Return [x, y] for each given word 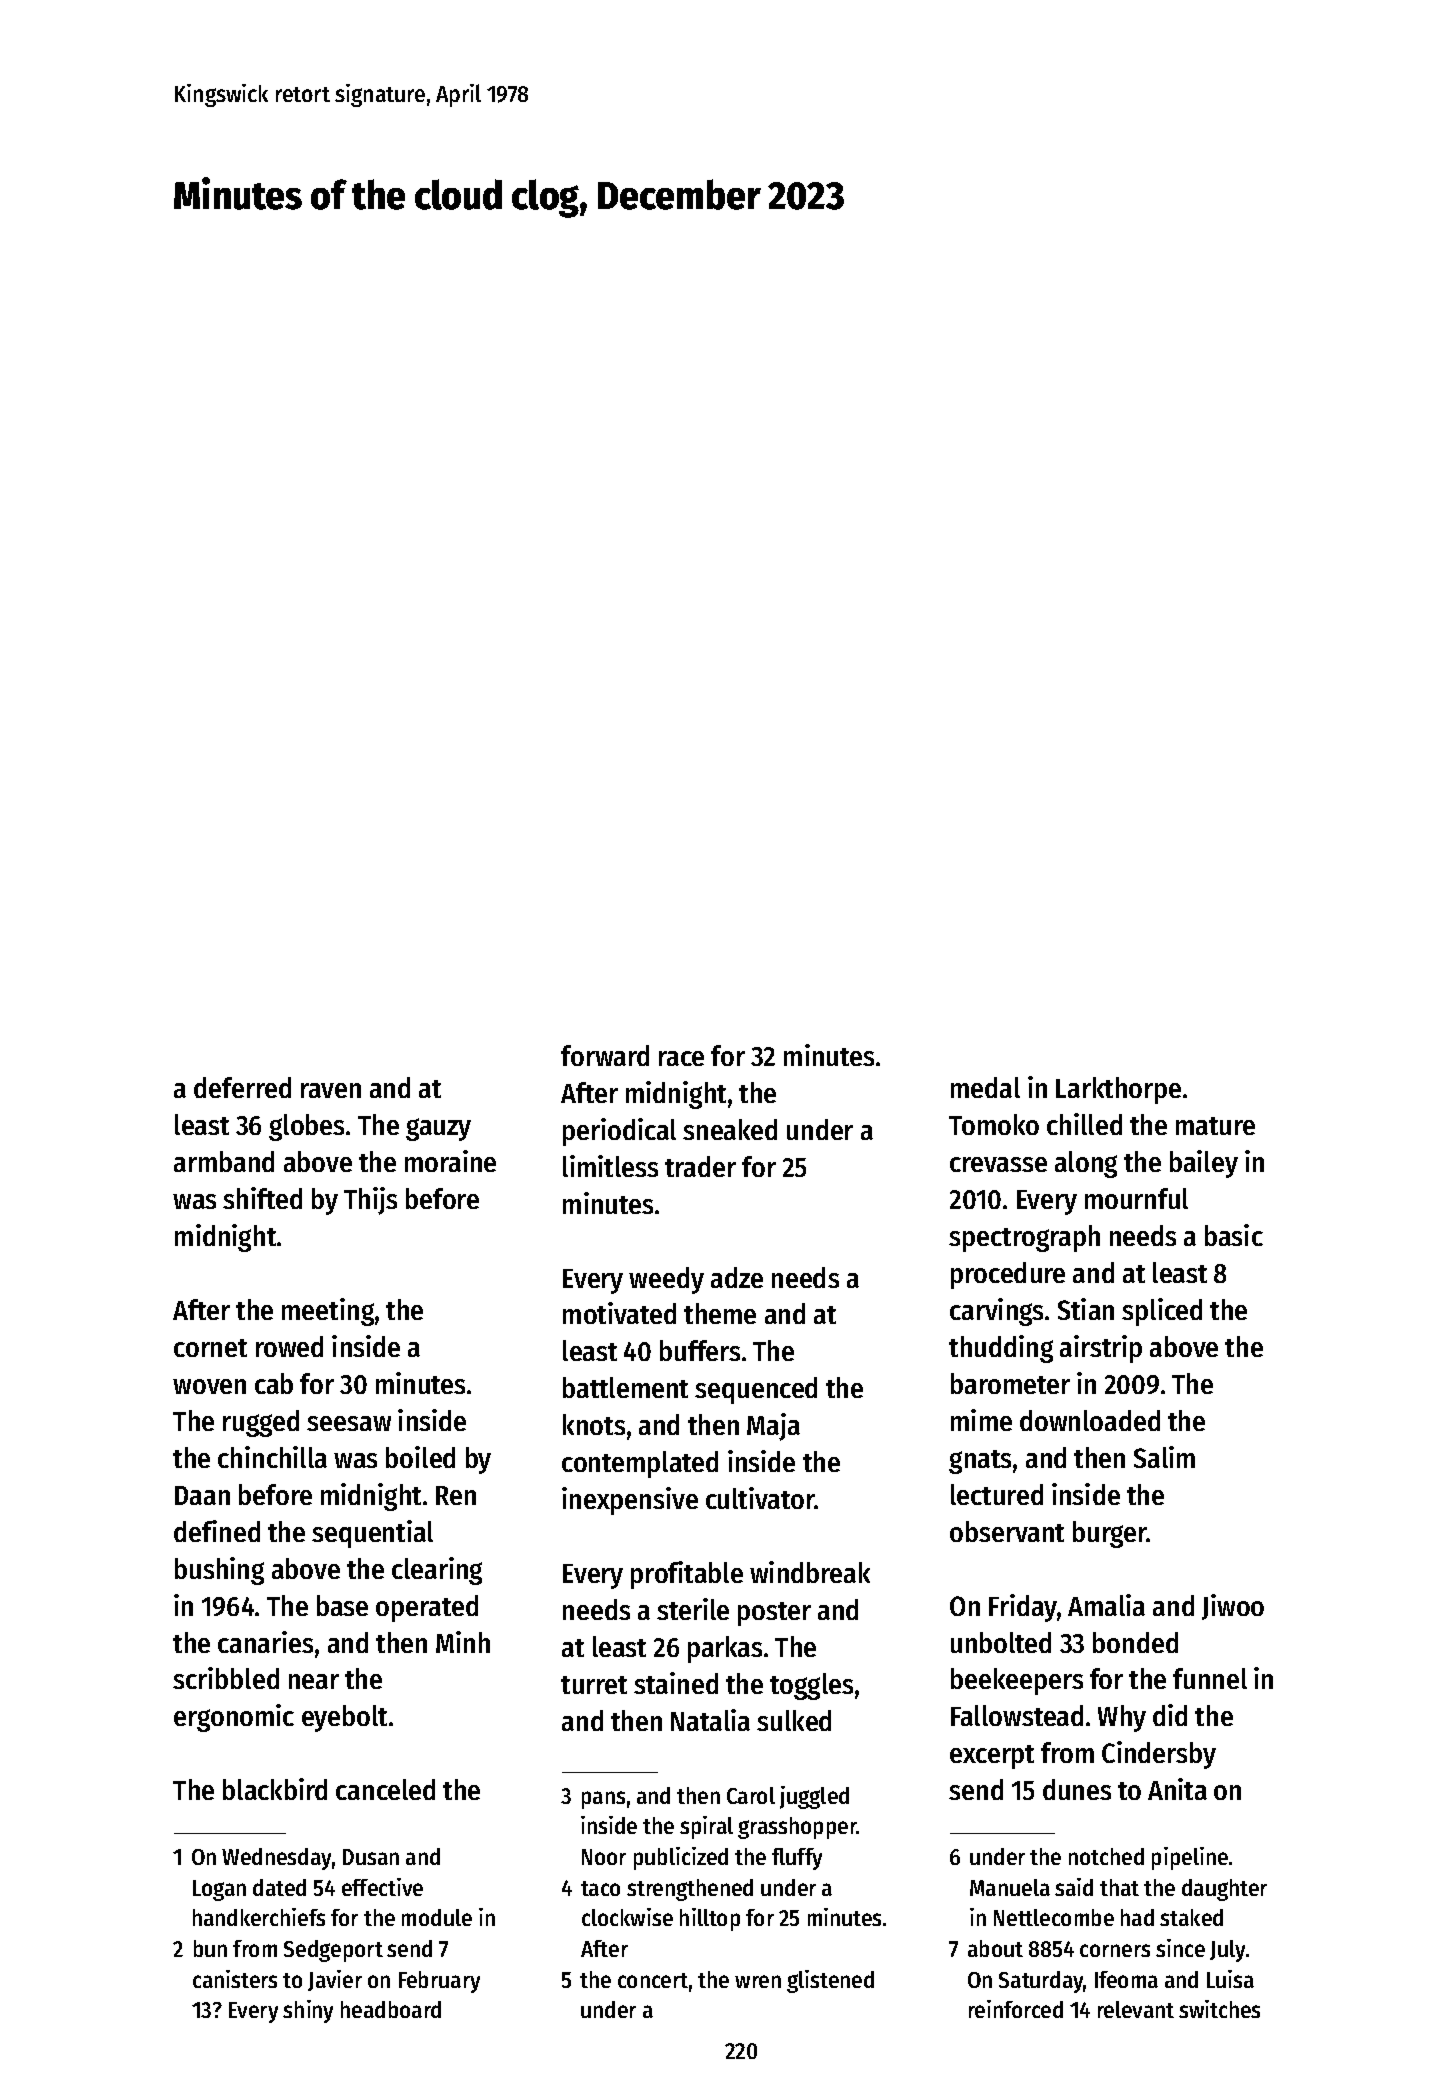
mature [1215, 1126]
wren [758, 1981]
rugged [261, 1423]
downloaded [1090, 1420]
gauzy [438, 1129]
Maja [773, 1427]
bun [210, 1948]
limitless [610, 1166]
